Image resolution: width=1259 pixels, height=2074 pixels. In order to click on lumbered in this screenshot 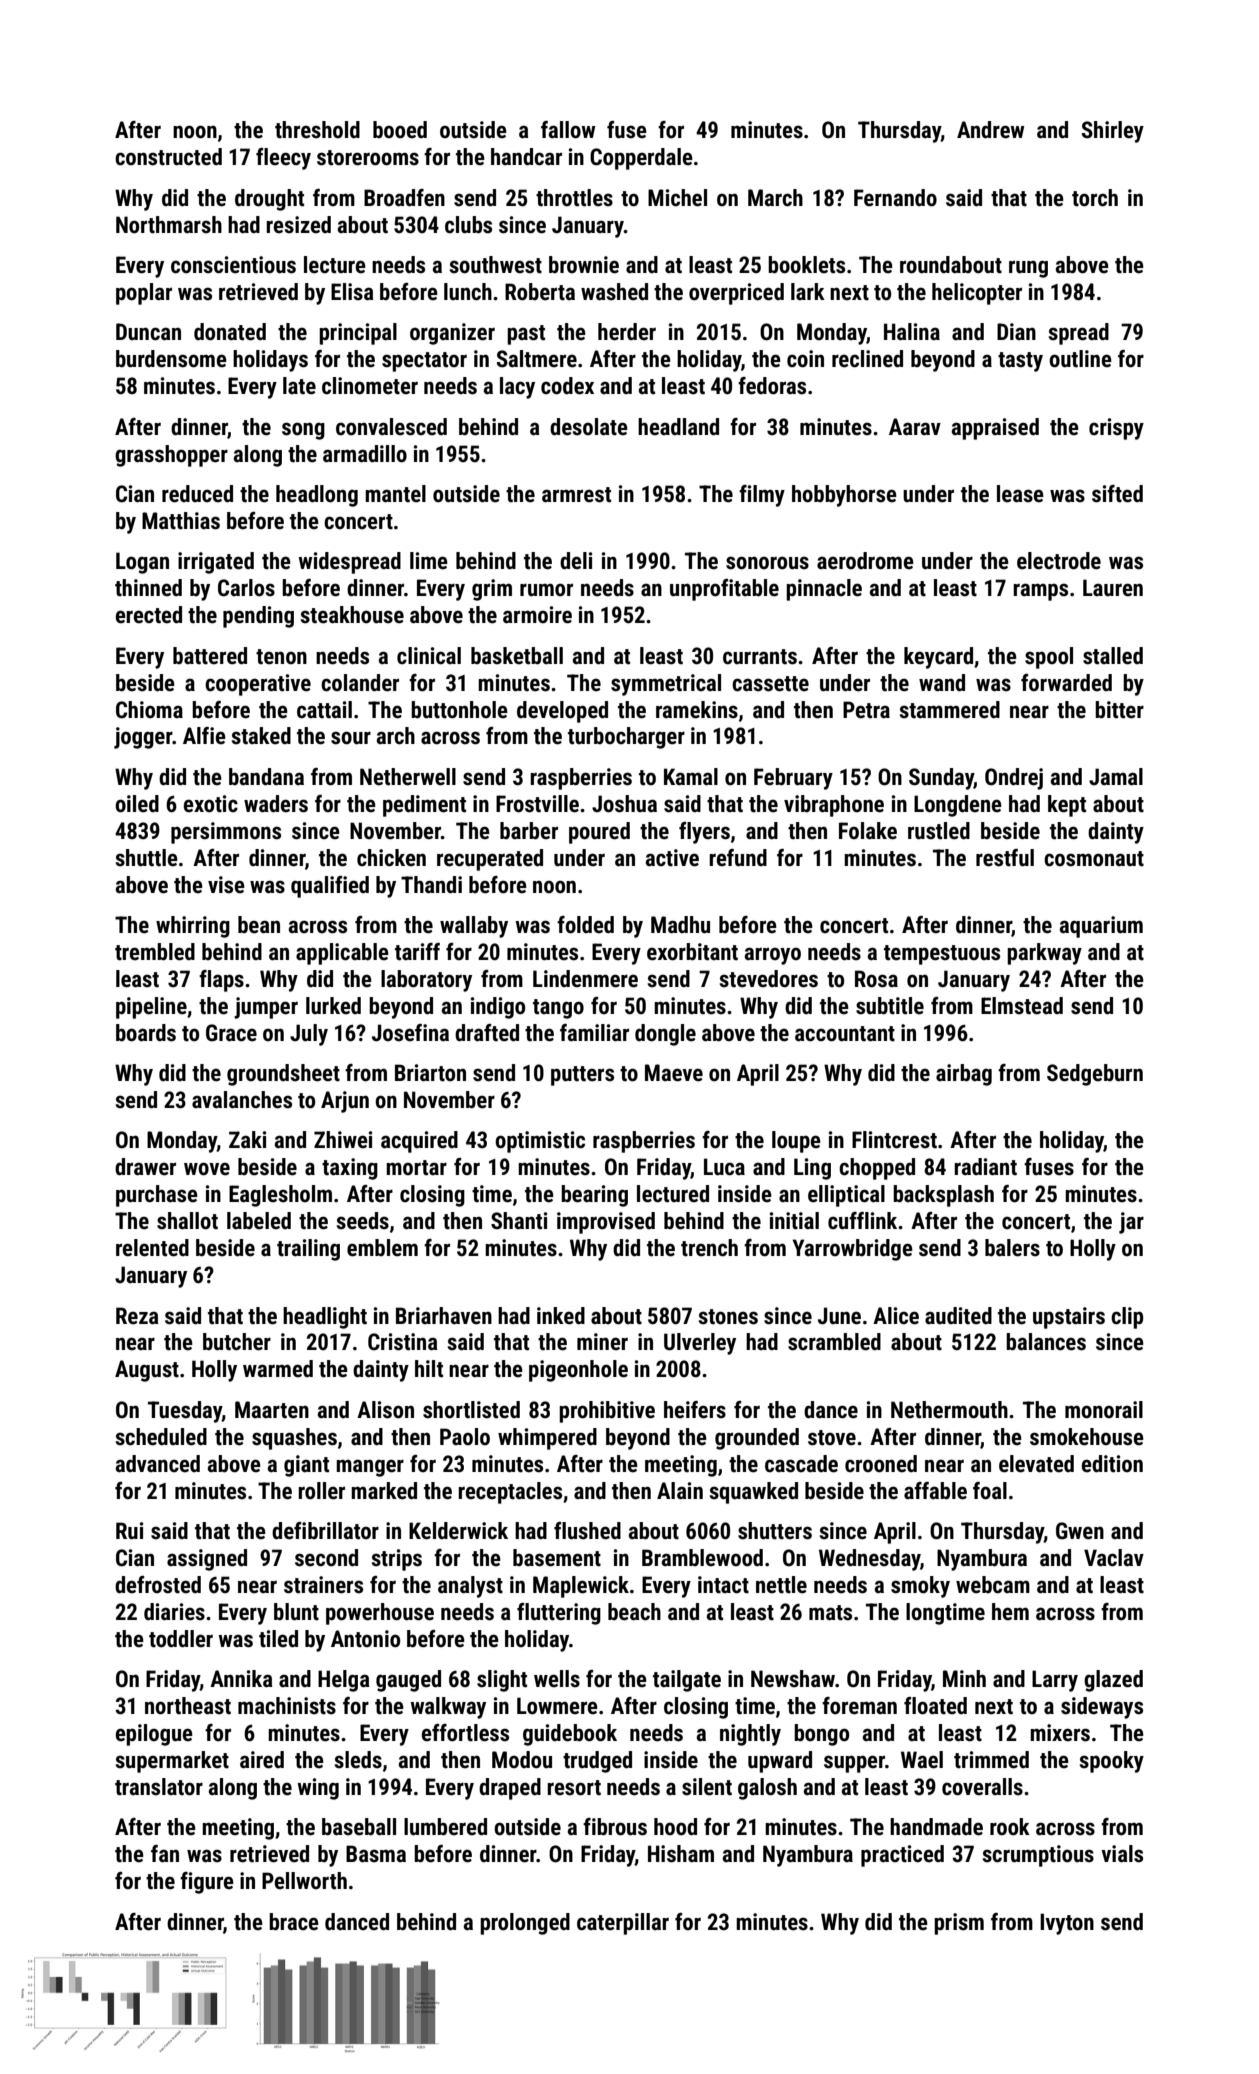, I will do `click(445, 1827)`.
